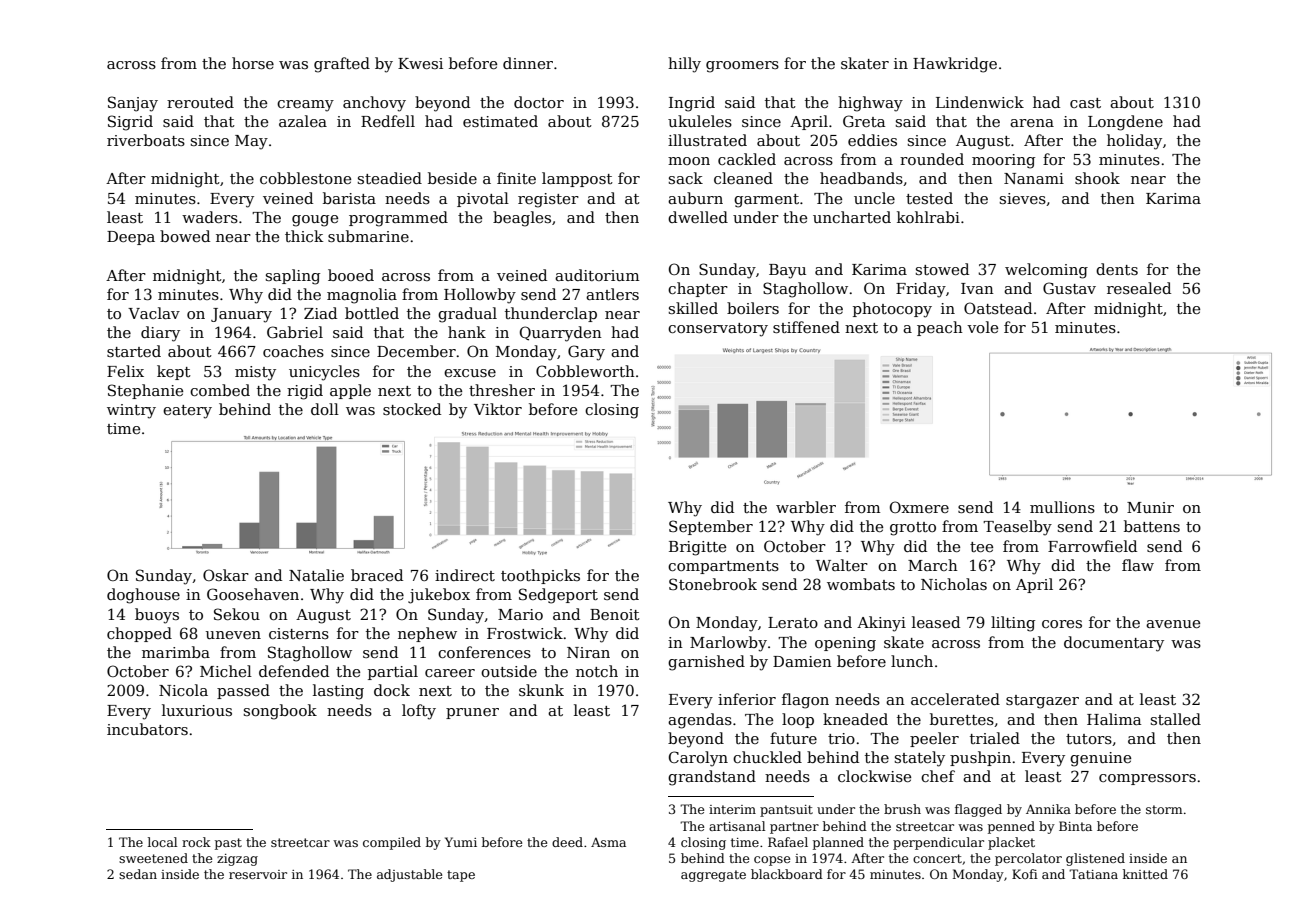 The image size is (1308, 924). I want to click on knitted, so click(1145, 874).
